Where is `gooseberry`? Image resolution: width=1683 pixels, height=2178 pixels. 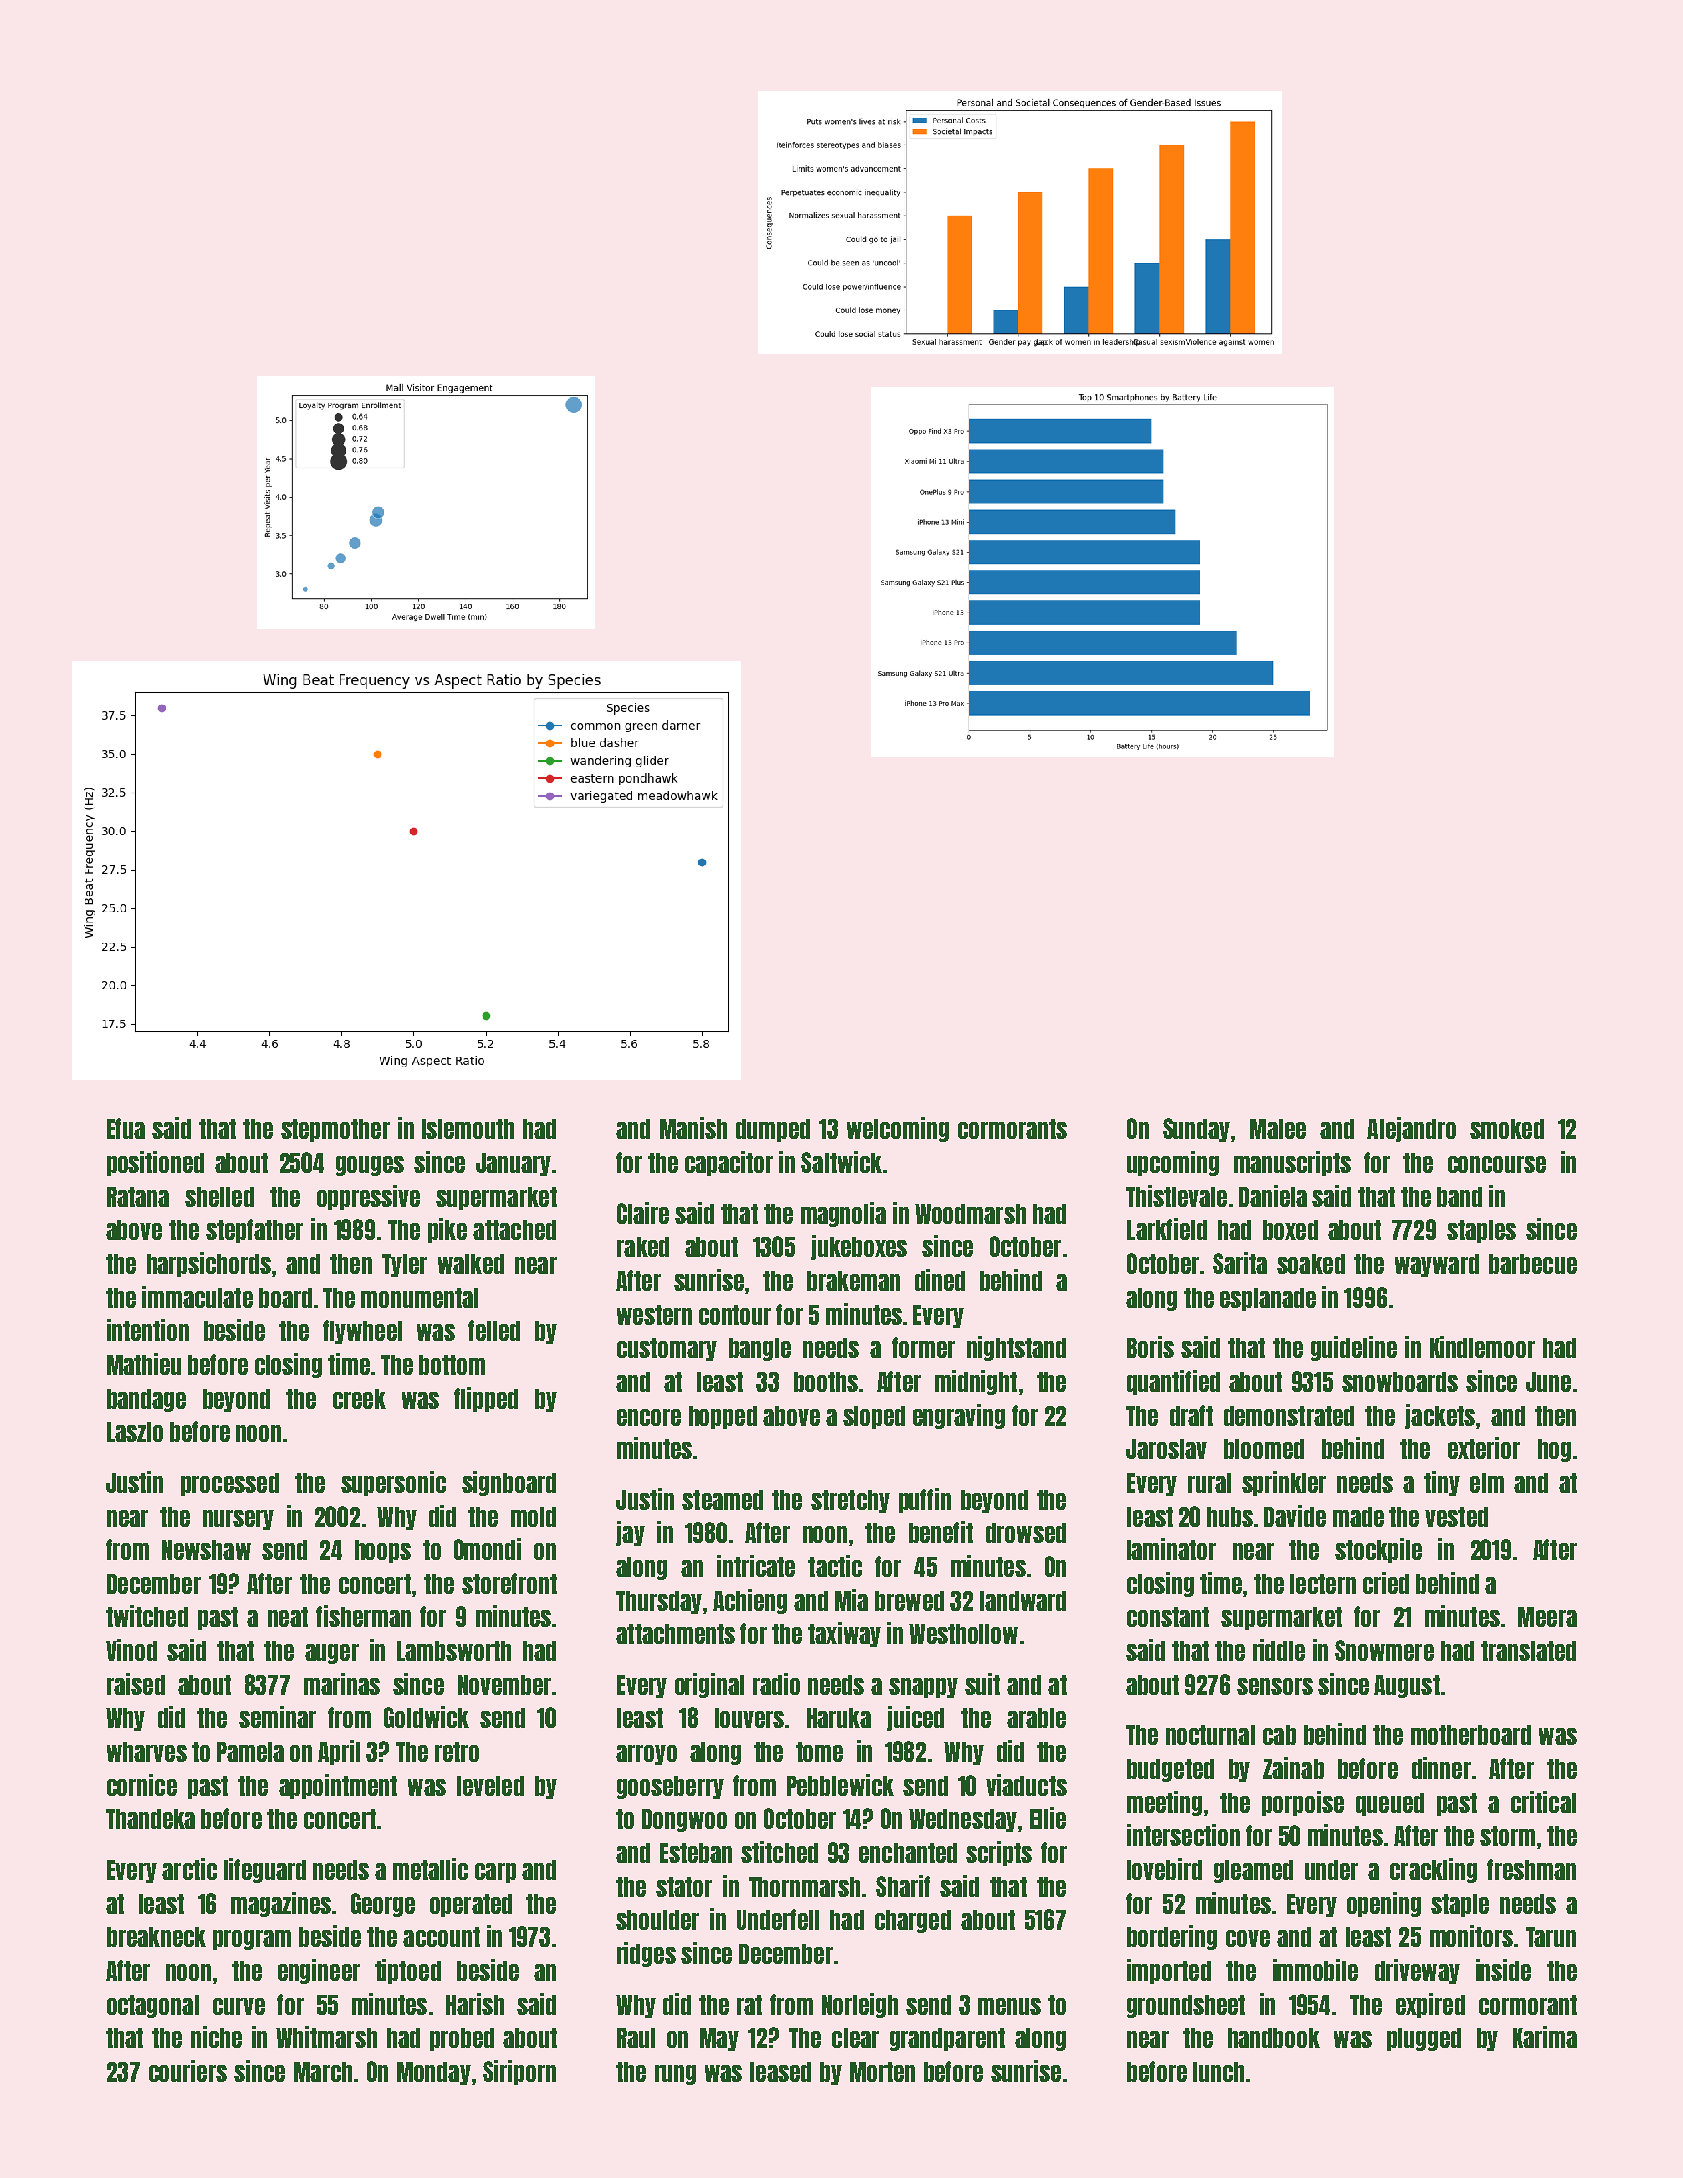
gooseberry is located at coordinates (670, 1787).
